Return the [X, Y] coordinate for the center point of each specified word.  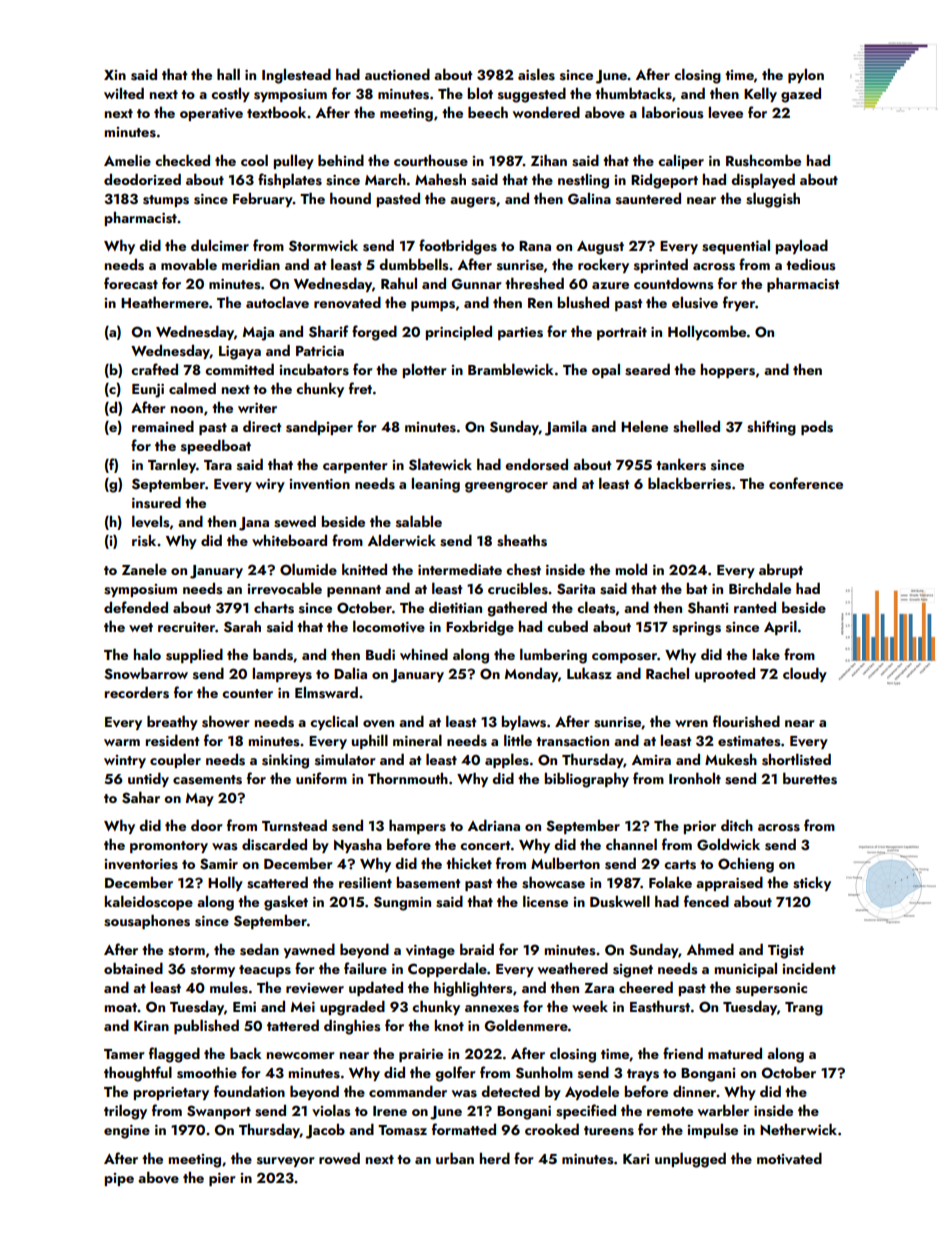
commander [408, 1091]
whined [424, 654]
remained [163, 426]
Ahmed [710, 949]
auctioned [397, 74]
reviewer [315, 988]
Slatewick [440, 464]
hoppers [728, 371]
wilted [124, 93]
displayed [763, 180]
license [545, 901]
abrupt [781, 570]
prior [700, 827]
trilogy [125, 1112]
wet [141, 627]
